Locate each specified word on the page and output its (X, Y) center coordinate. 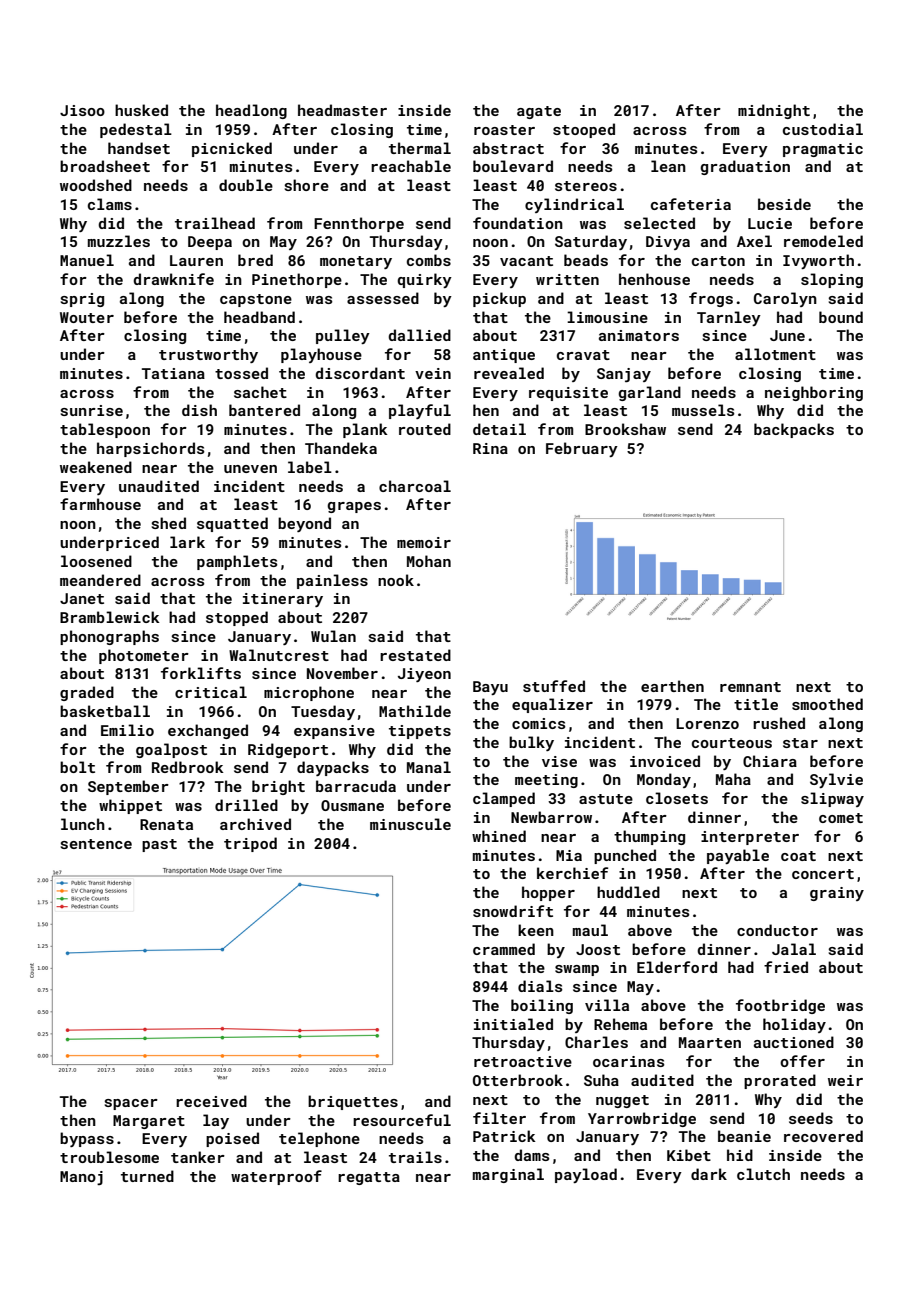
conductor (777, 930)
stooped (584, 130)
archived (255, 824)
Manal (429, 767)
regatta (369, 1178)
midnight (774, 111)
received (211, 1101)
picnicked (232, 149)
